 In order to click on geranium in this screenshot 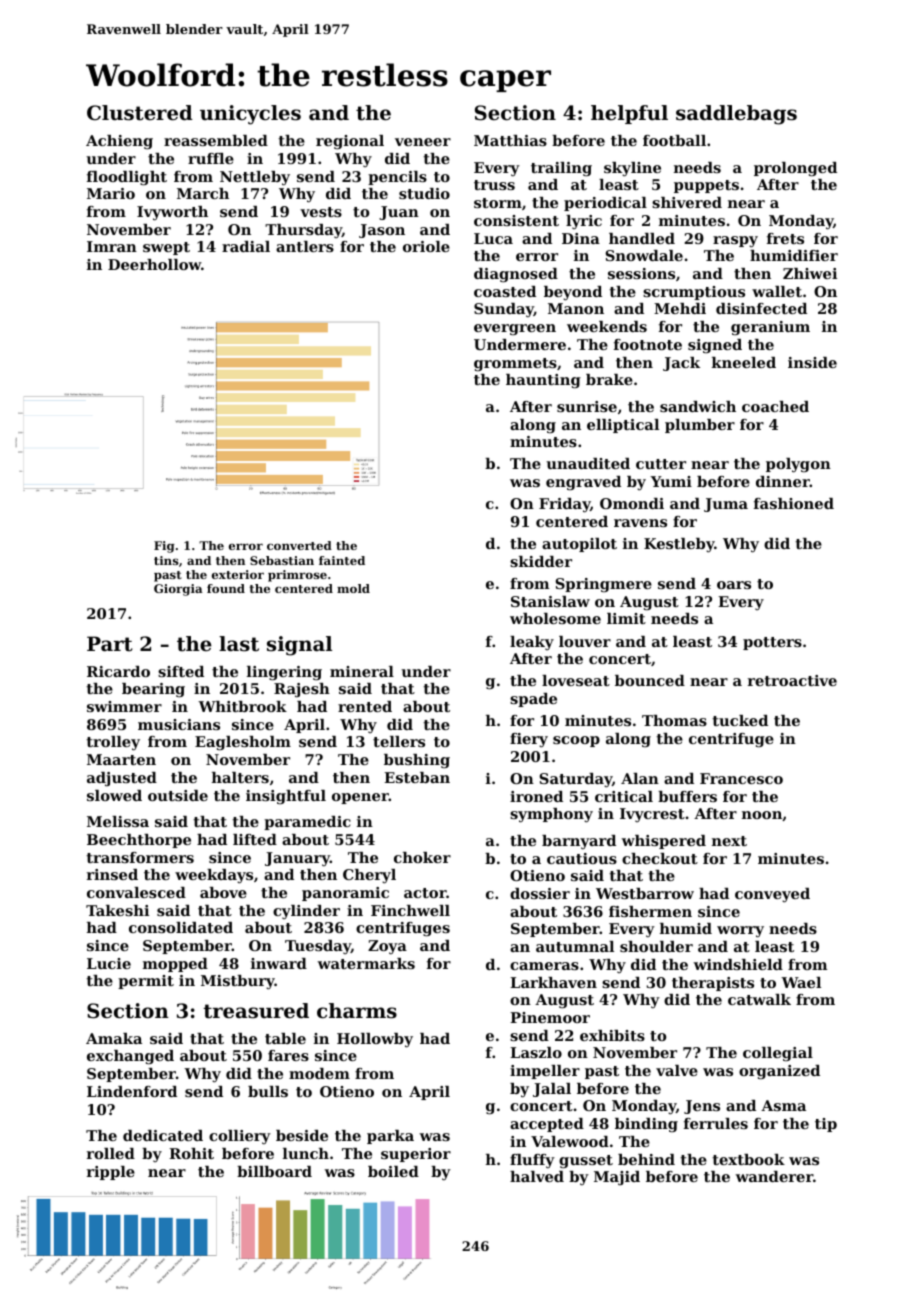, I will do `click(770, 328)`.
